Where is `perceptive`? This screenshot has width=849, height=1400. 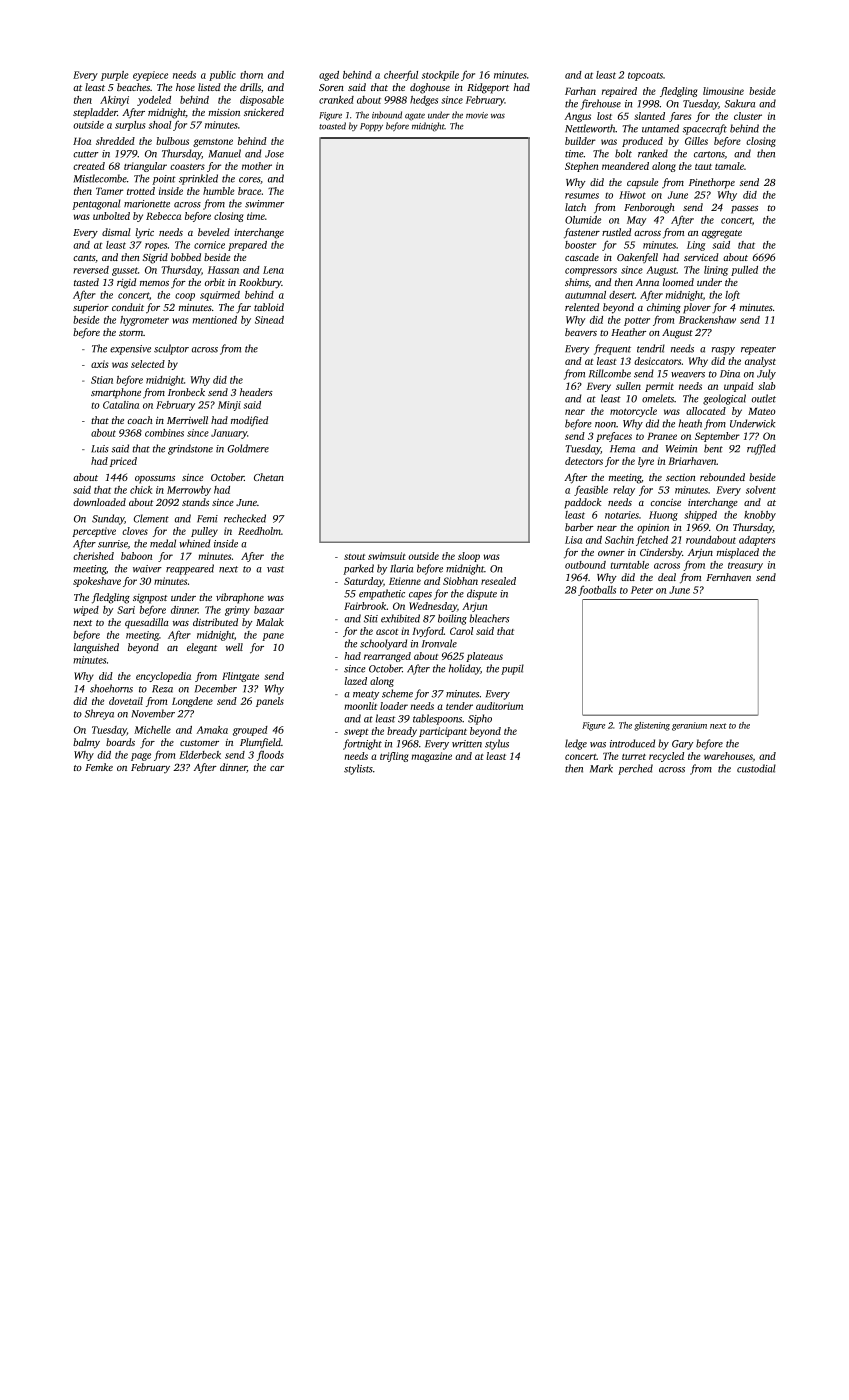
perceptive is located at coordinates (94, 532).
